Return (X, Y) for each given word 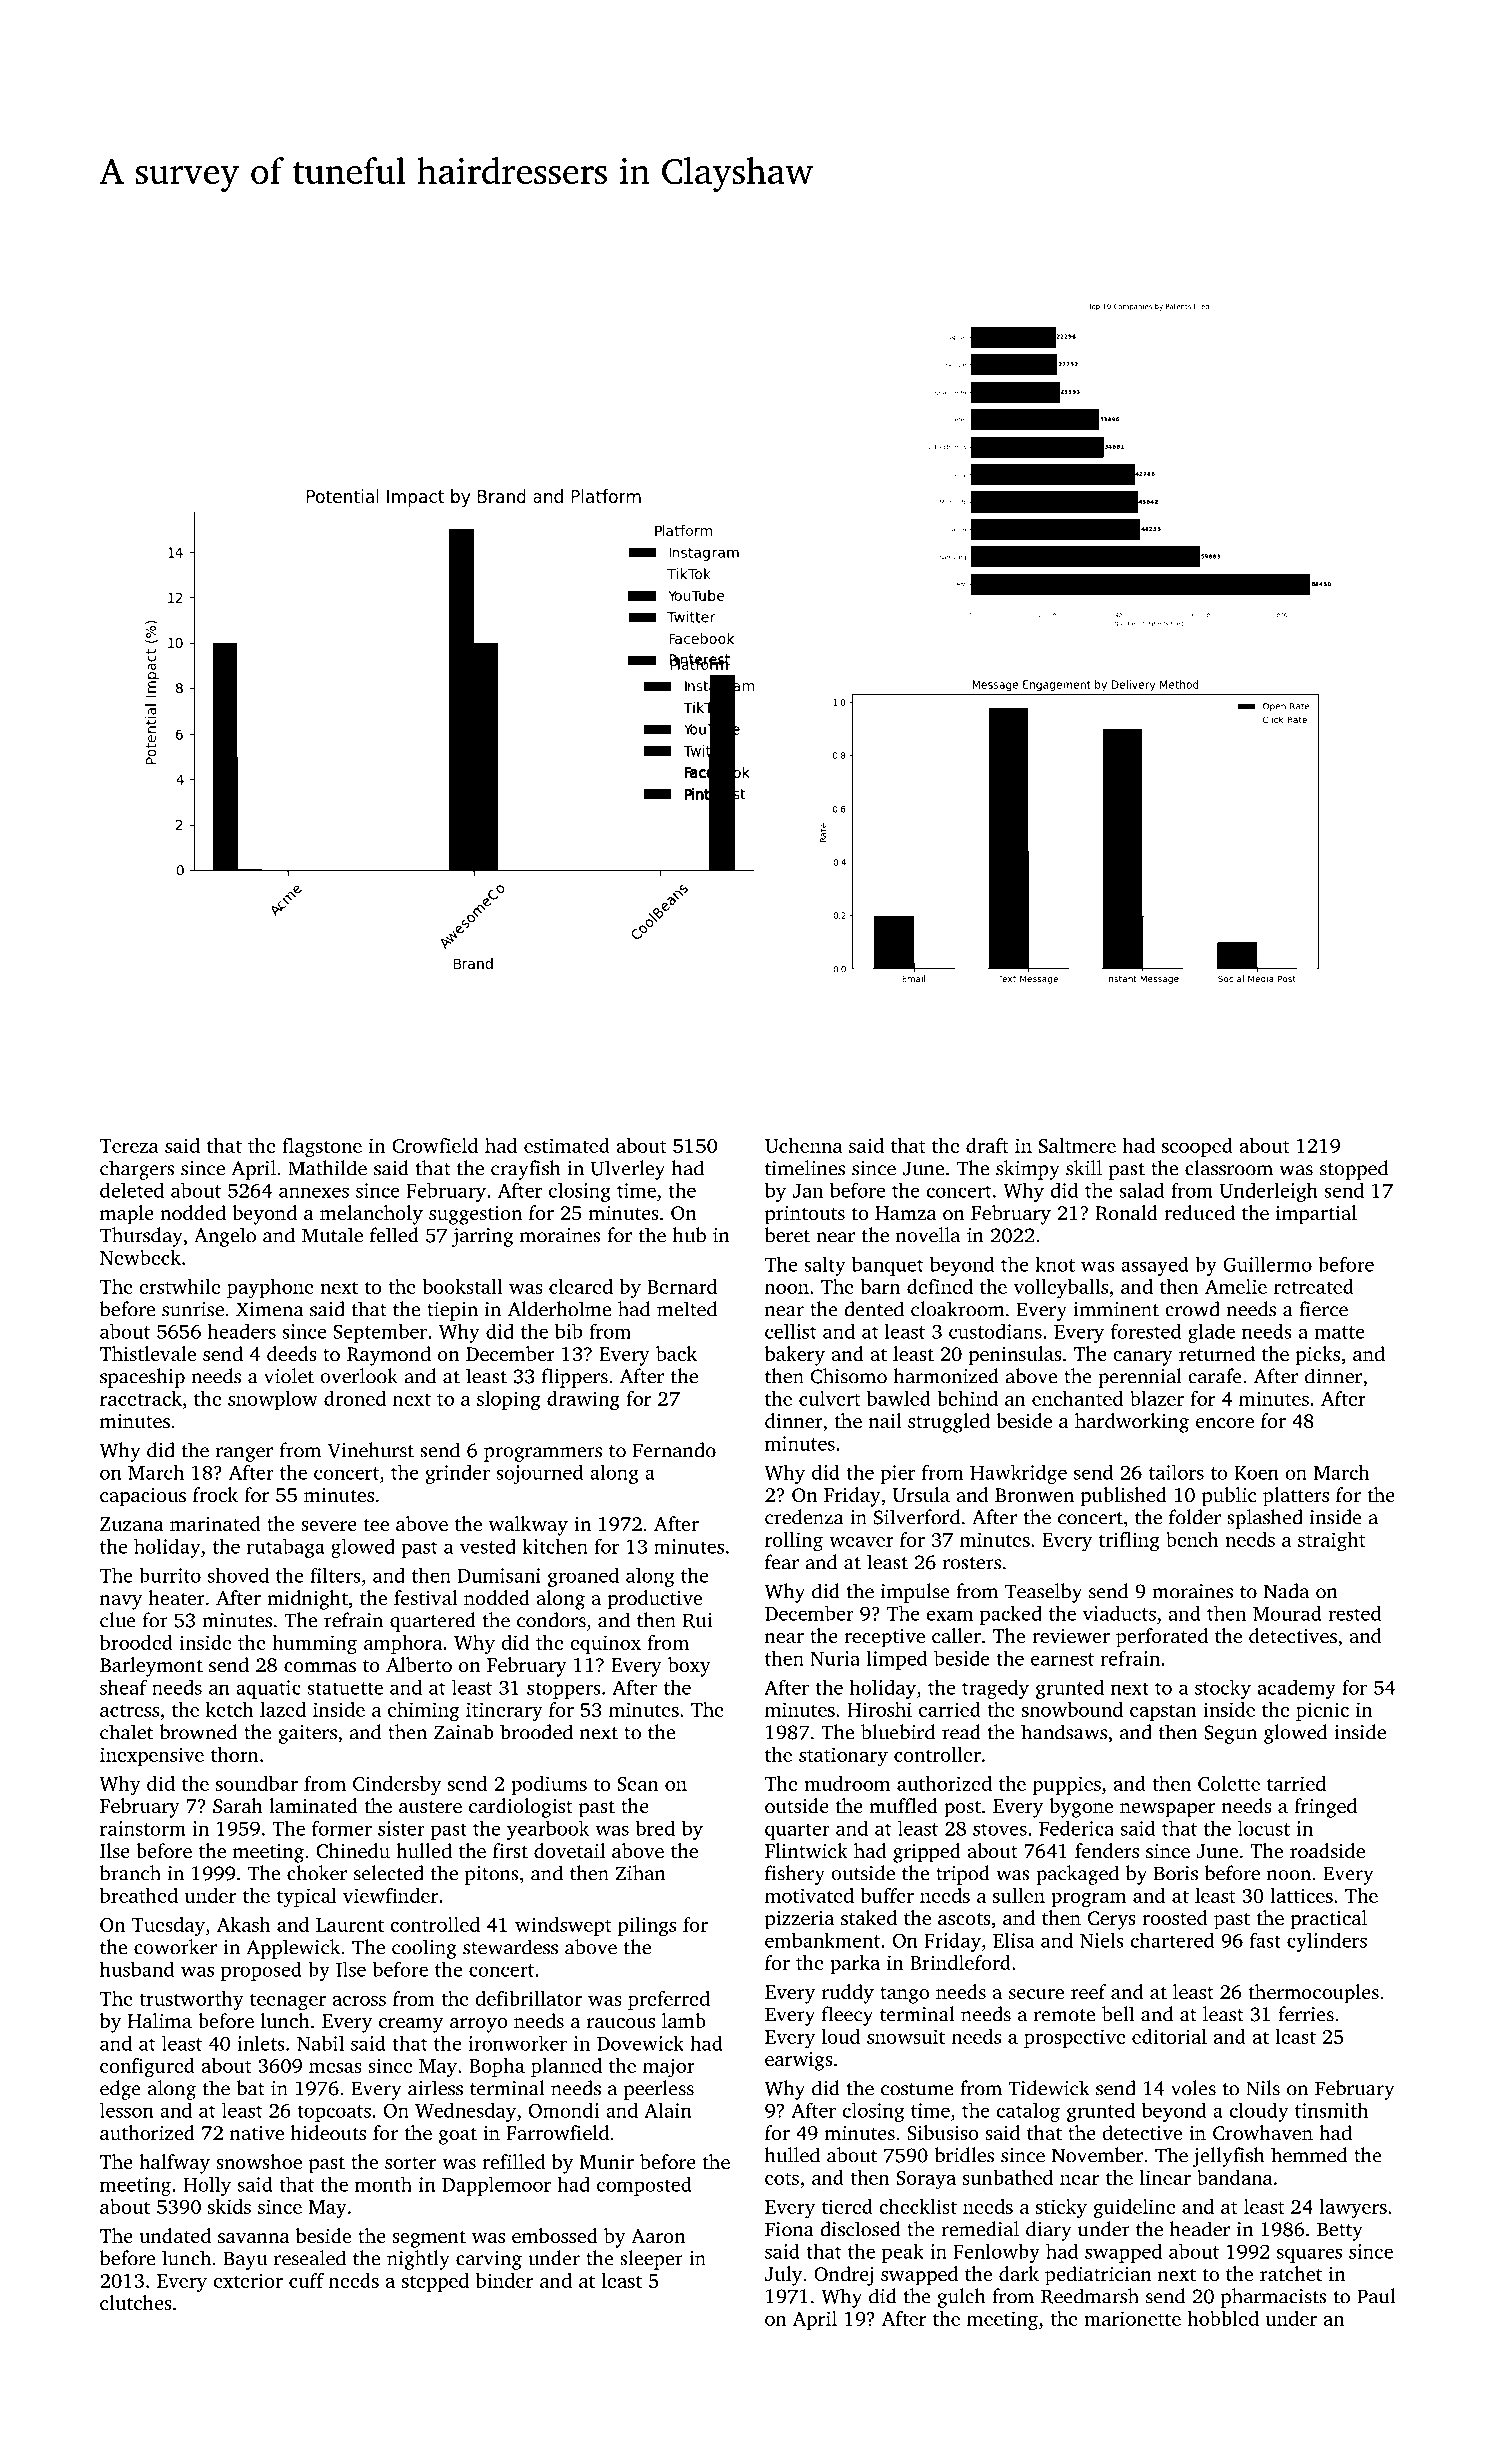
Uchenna (804, 1145)
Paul (1376, 2296)
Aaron (658, 2236)
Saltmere (1077, 1145)
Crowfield (435, 1145)
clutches (136, 2302)
